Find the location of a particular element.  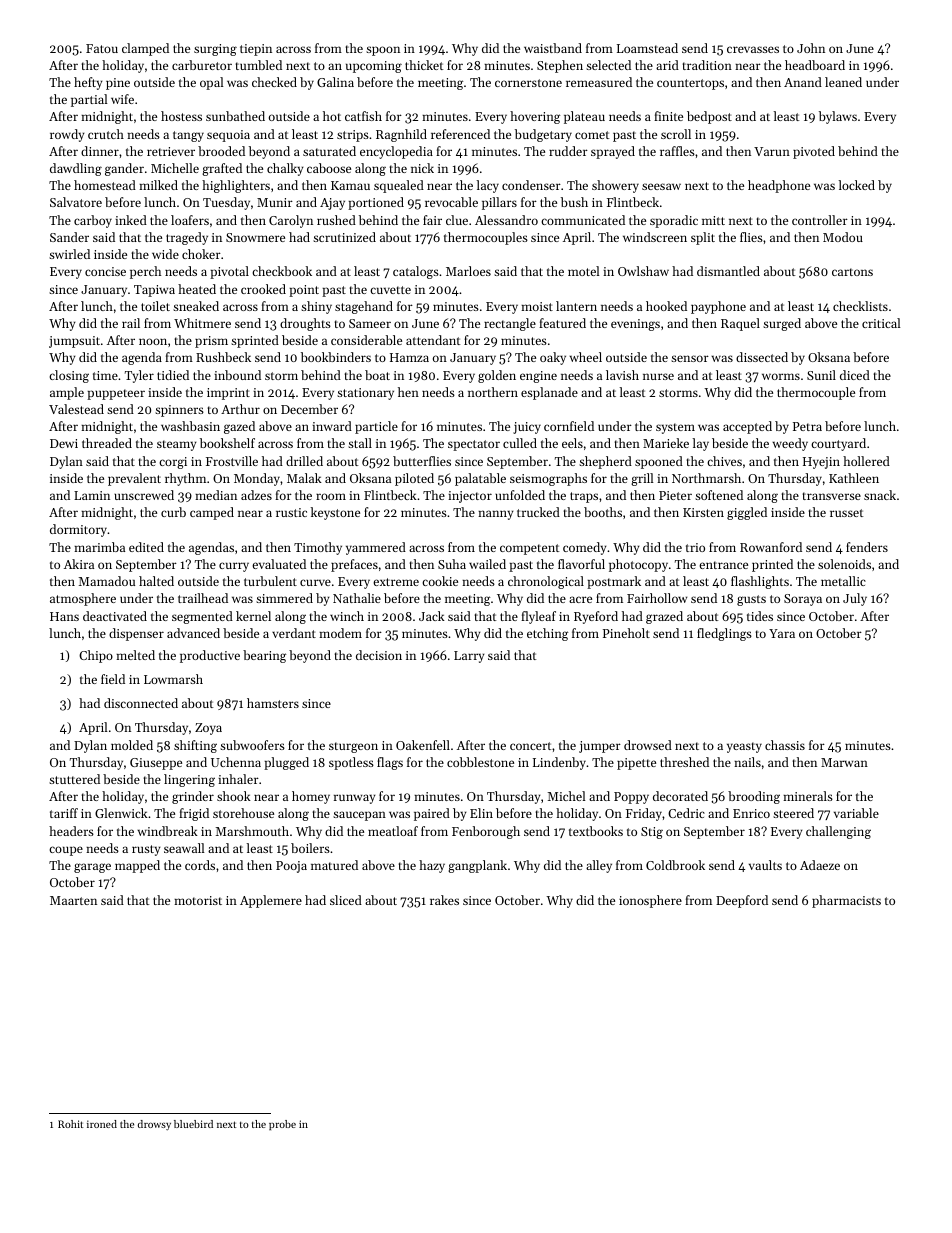

turbulent is located at coordinates (270, 581).
